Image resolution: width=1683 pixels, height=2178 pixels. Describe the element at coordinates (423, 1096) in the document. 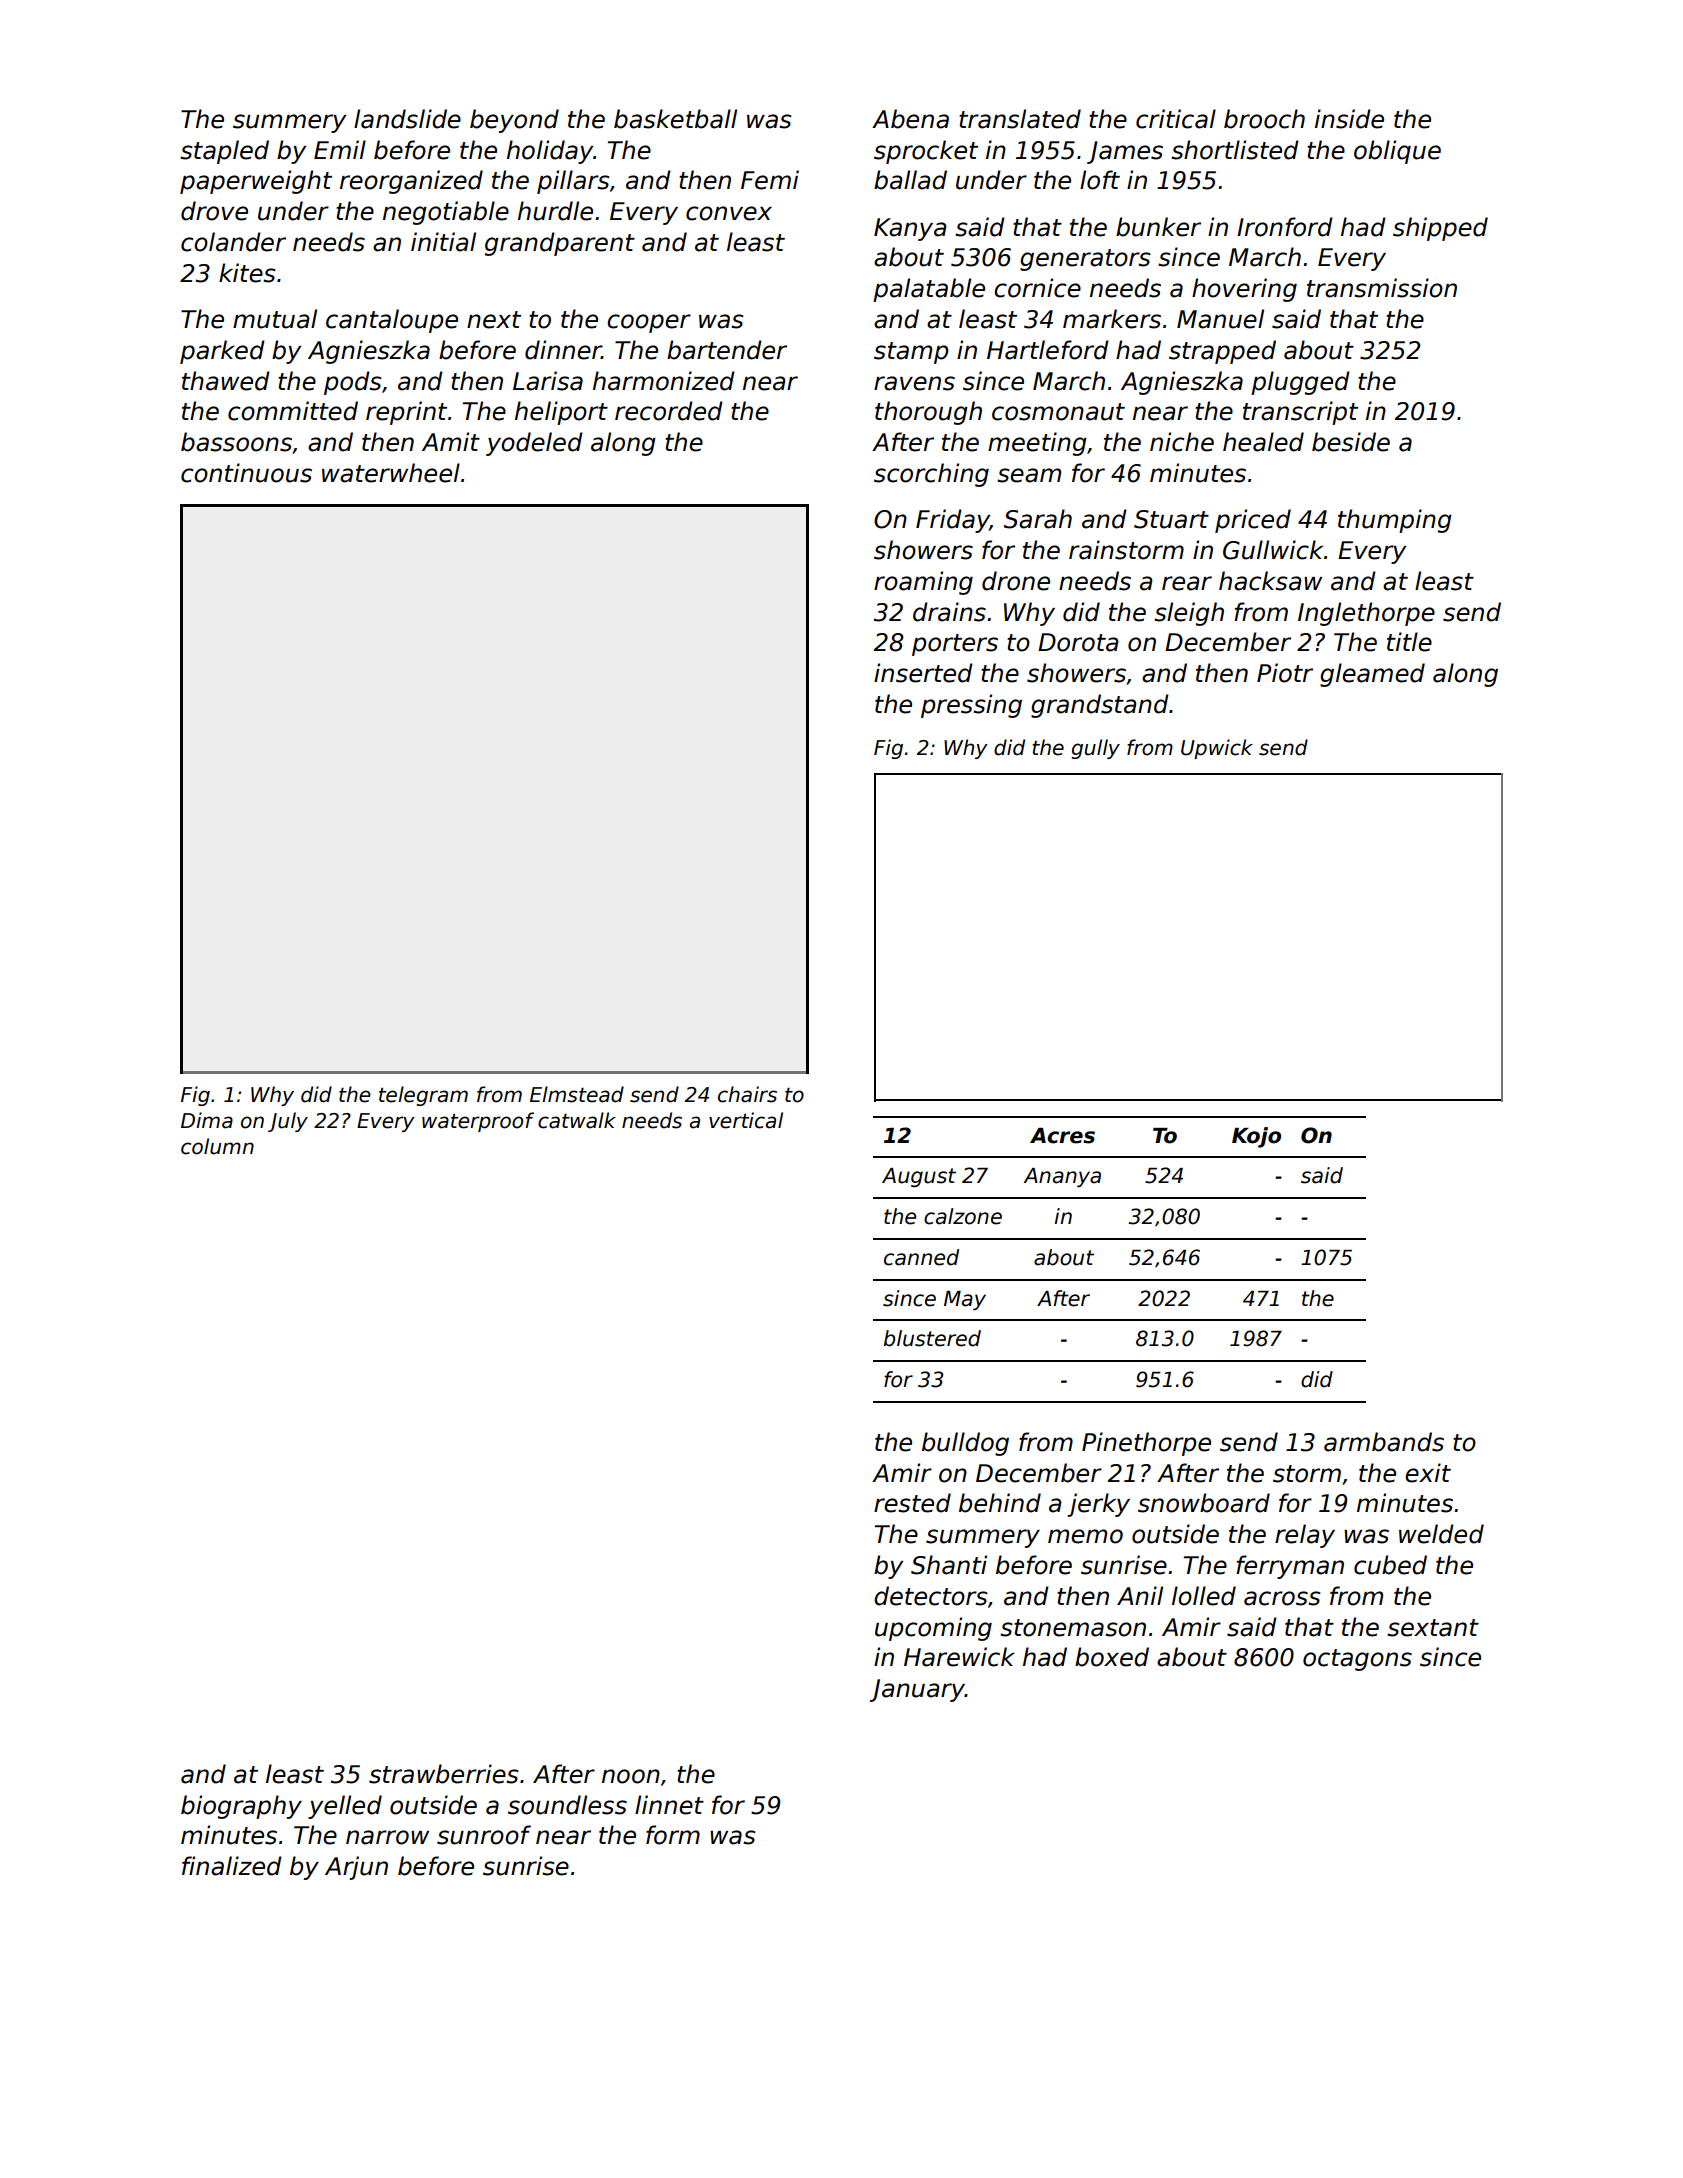

I see `telegram` at that location.
